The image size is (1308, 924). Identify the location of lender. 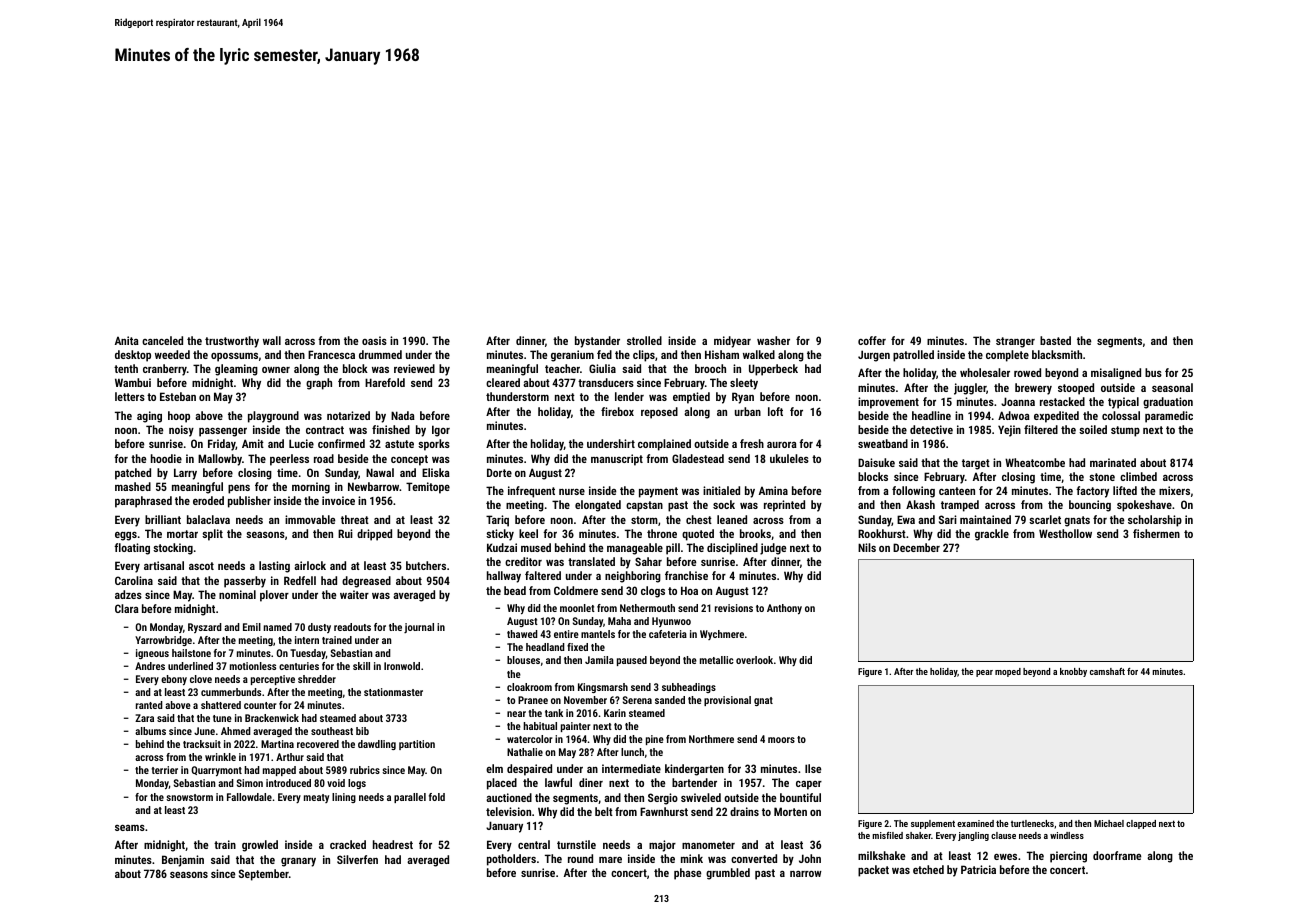
(629, 396).
